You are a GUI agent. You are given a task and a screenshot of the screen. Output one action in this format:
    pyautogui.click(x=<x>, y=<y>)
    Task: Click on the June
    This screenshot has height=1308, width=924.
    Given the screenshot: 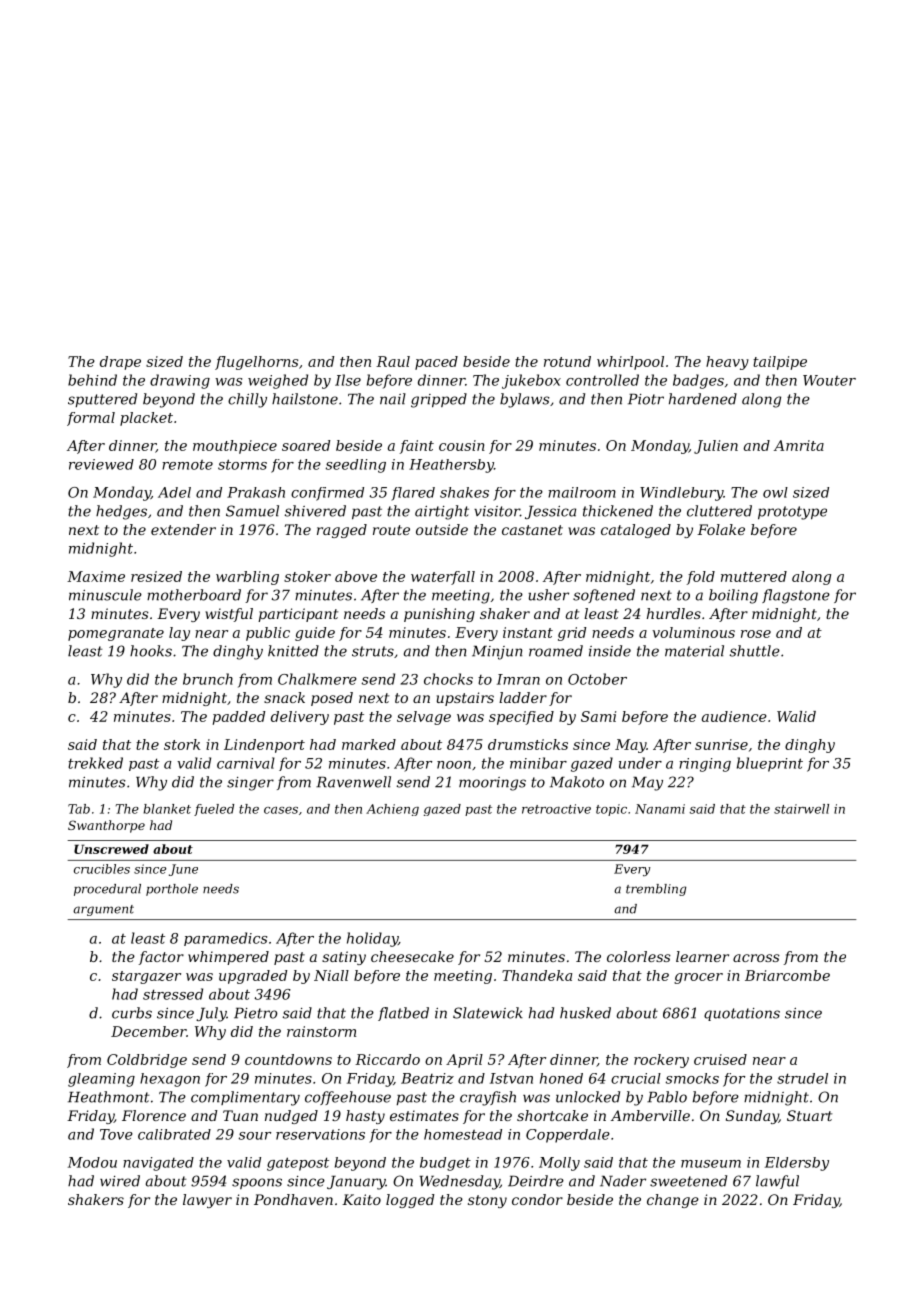 What is the action you would take?
    pyautogui.click(x=183, y=870)
